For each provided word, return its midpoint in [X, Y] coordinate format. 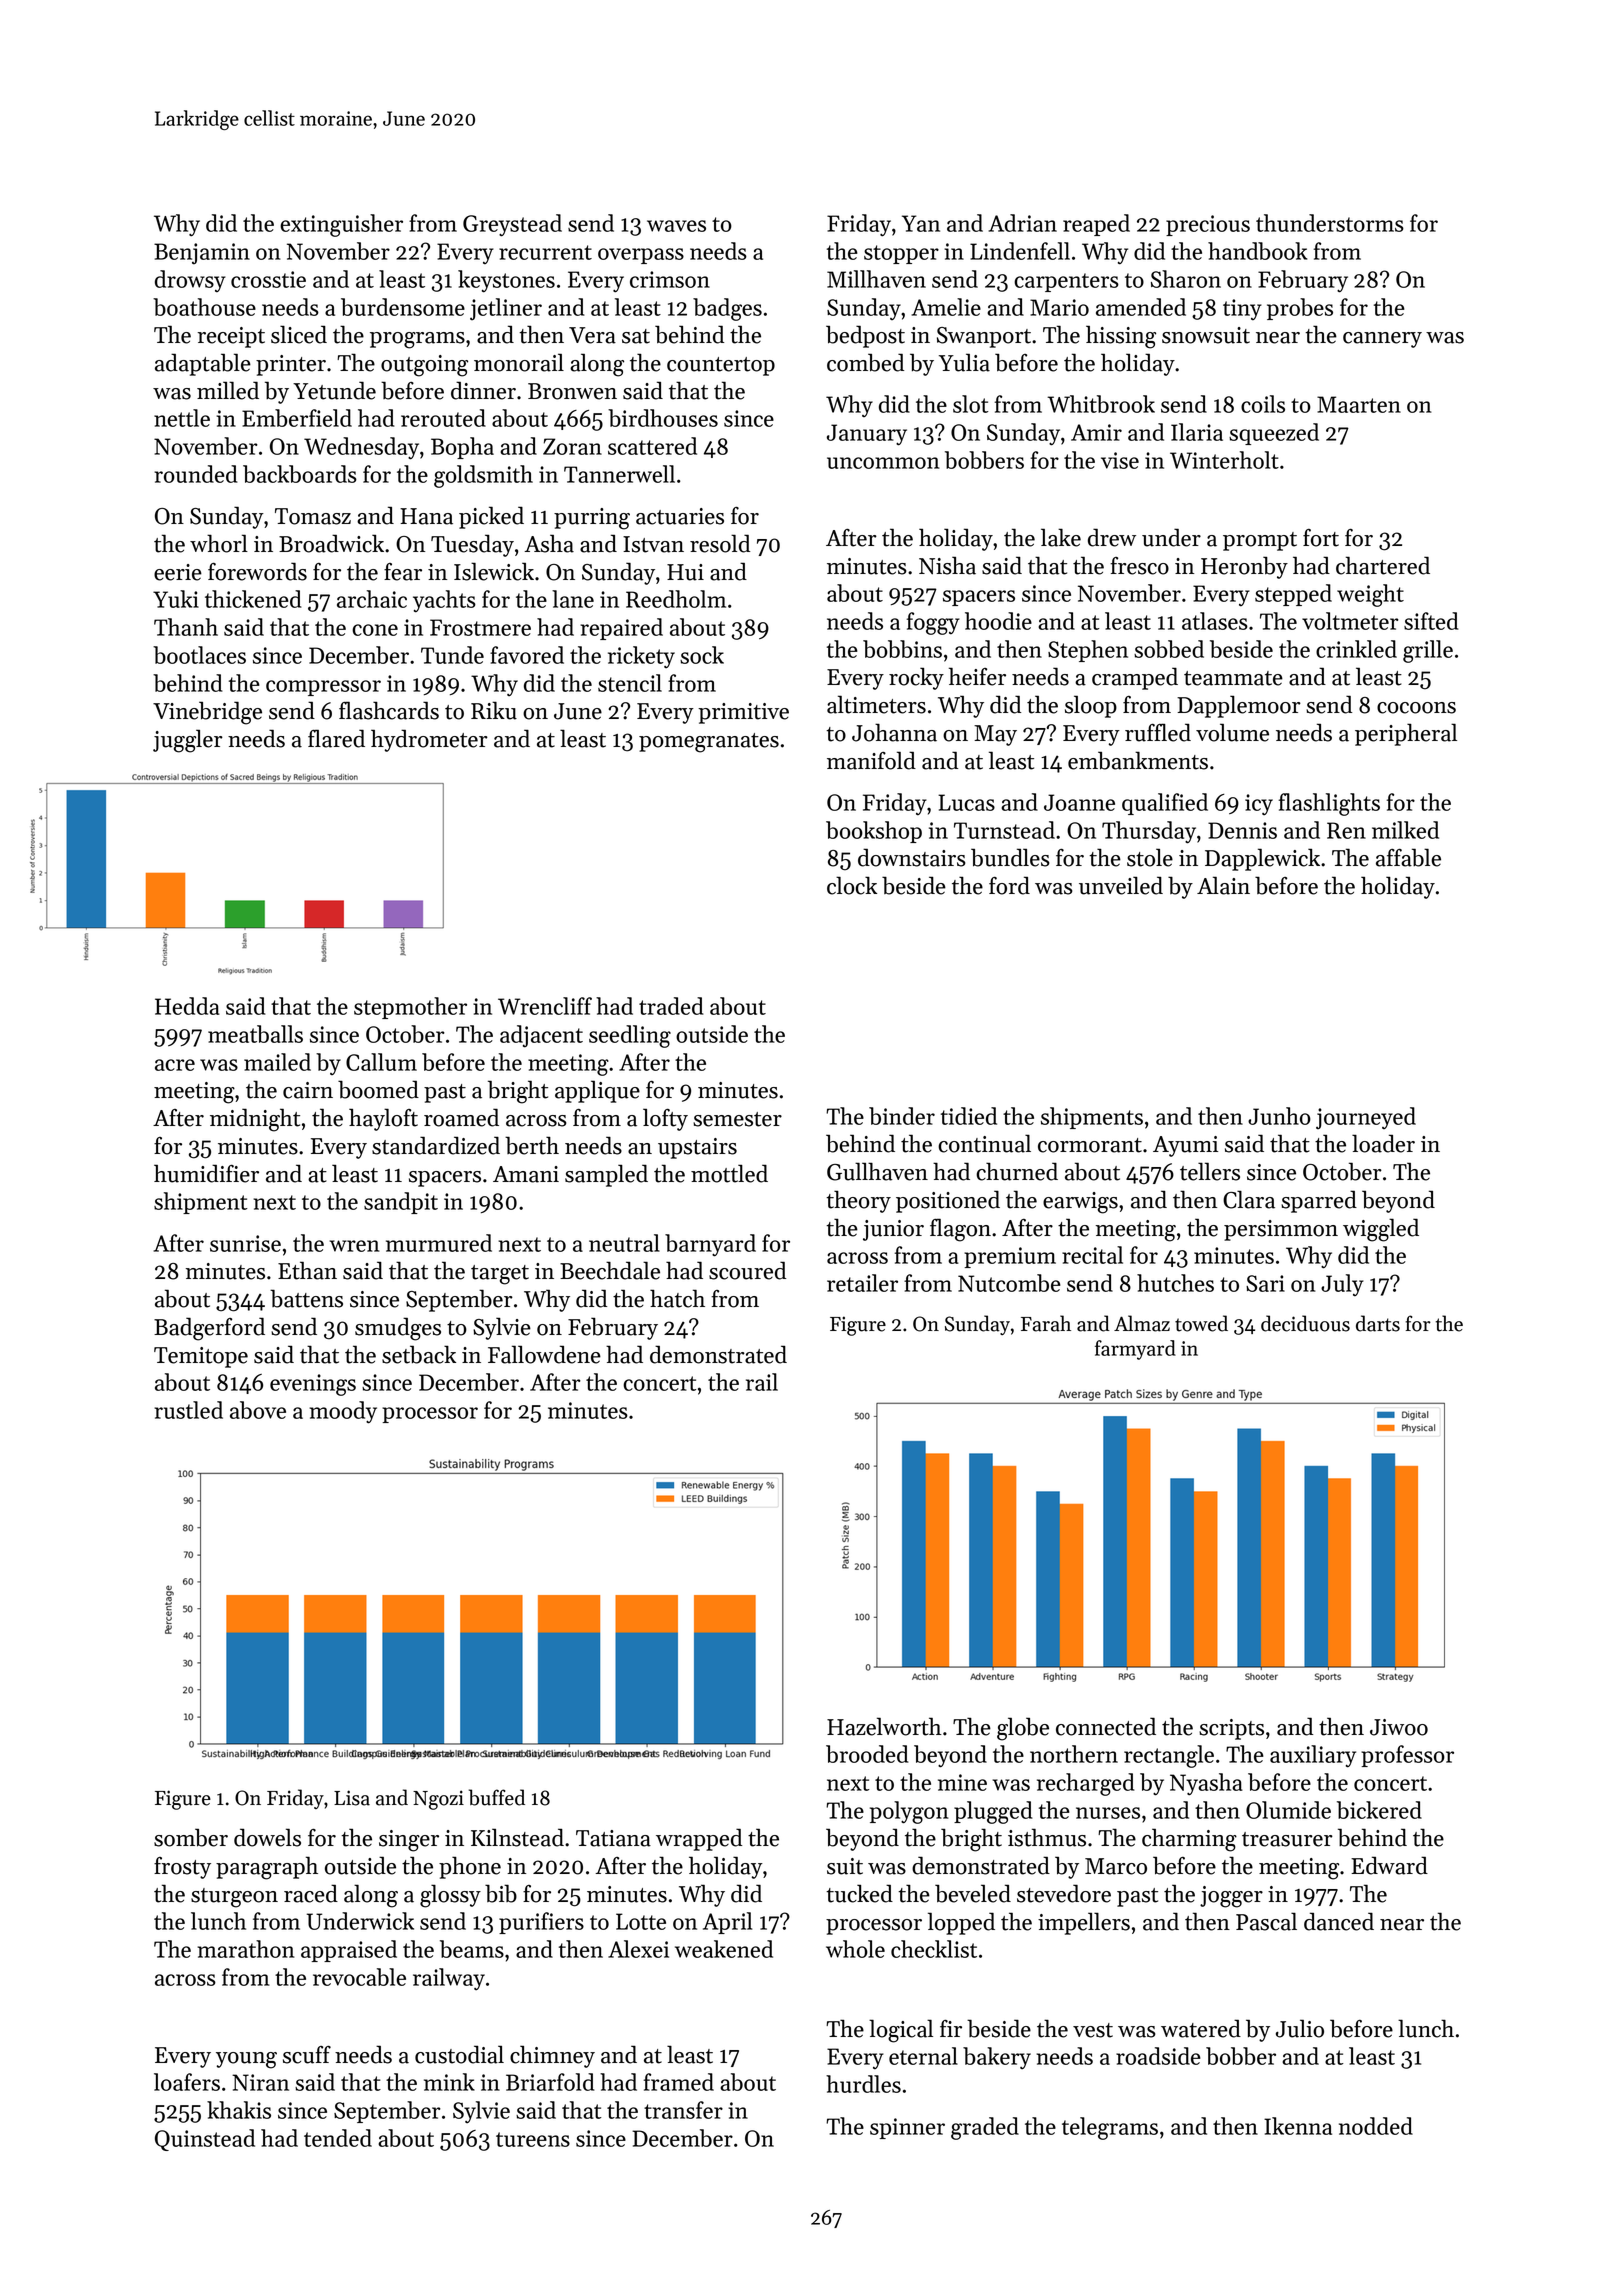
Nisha [947, 565]
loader [1383, 1143]
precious [1208, 225]
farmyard [1135, 1350]
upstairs [697, 1148]
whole [855, 1949]
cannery [1382, 340]
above [258, 1410]
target [500, 1275]
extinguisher [341, 225]
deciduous [1305, 1323]
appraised [349, 1951]
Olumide [1288, 1810]
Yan [921, 223]
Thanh [186, 627]
